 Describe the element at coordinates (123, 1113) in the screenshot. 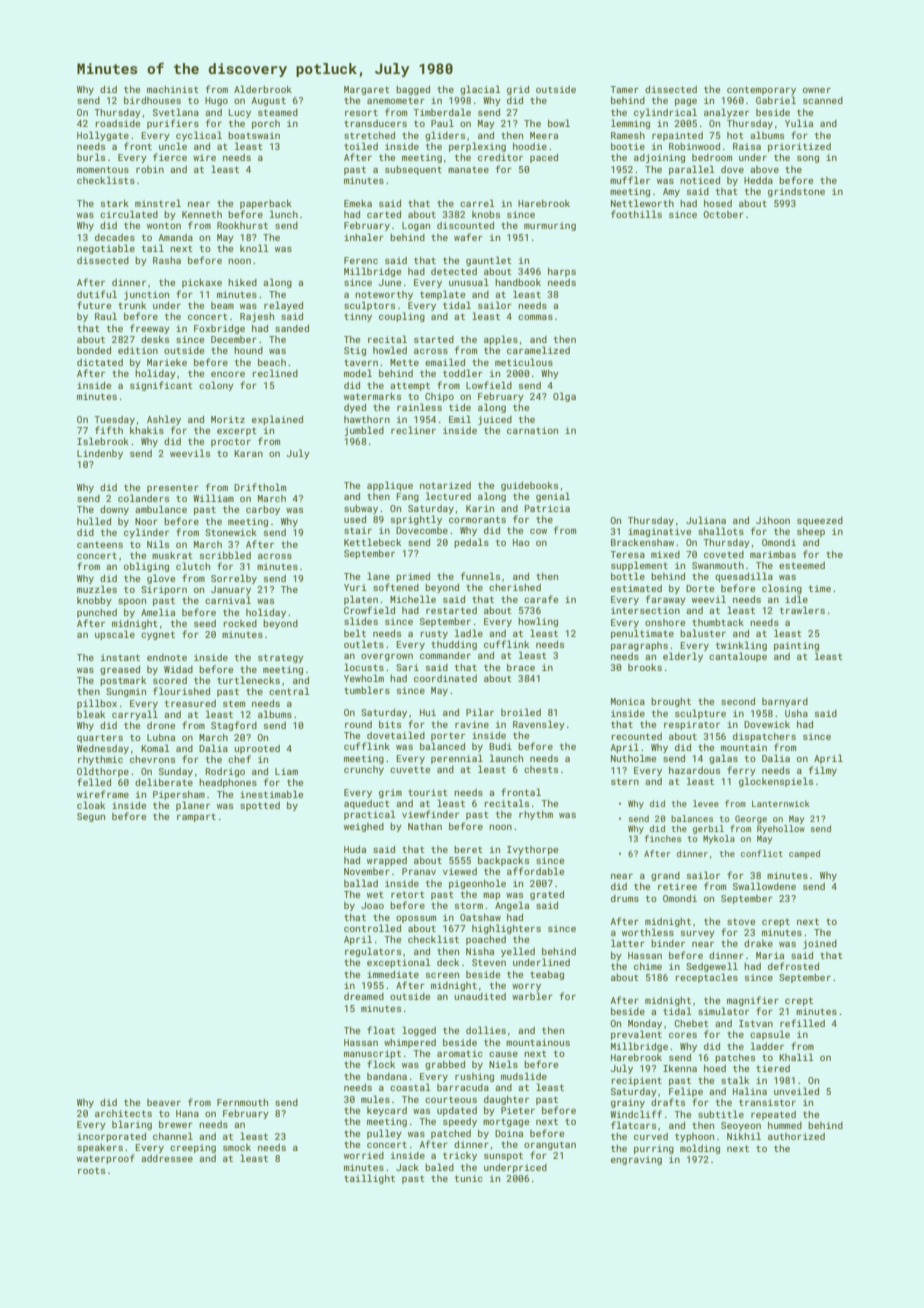

I see `architects` at that location.
